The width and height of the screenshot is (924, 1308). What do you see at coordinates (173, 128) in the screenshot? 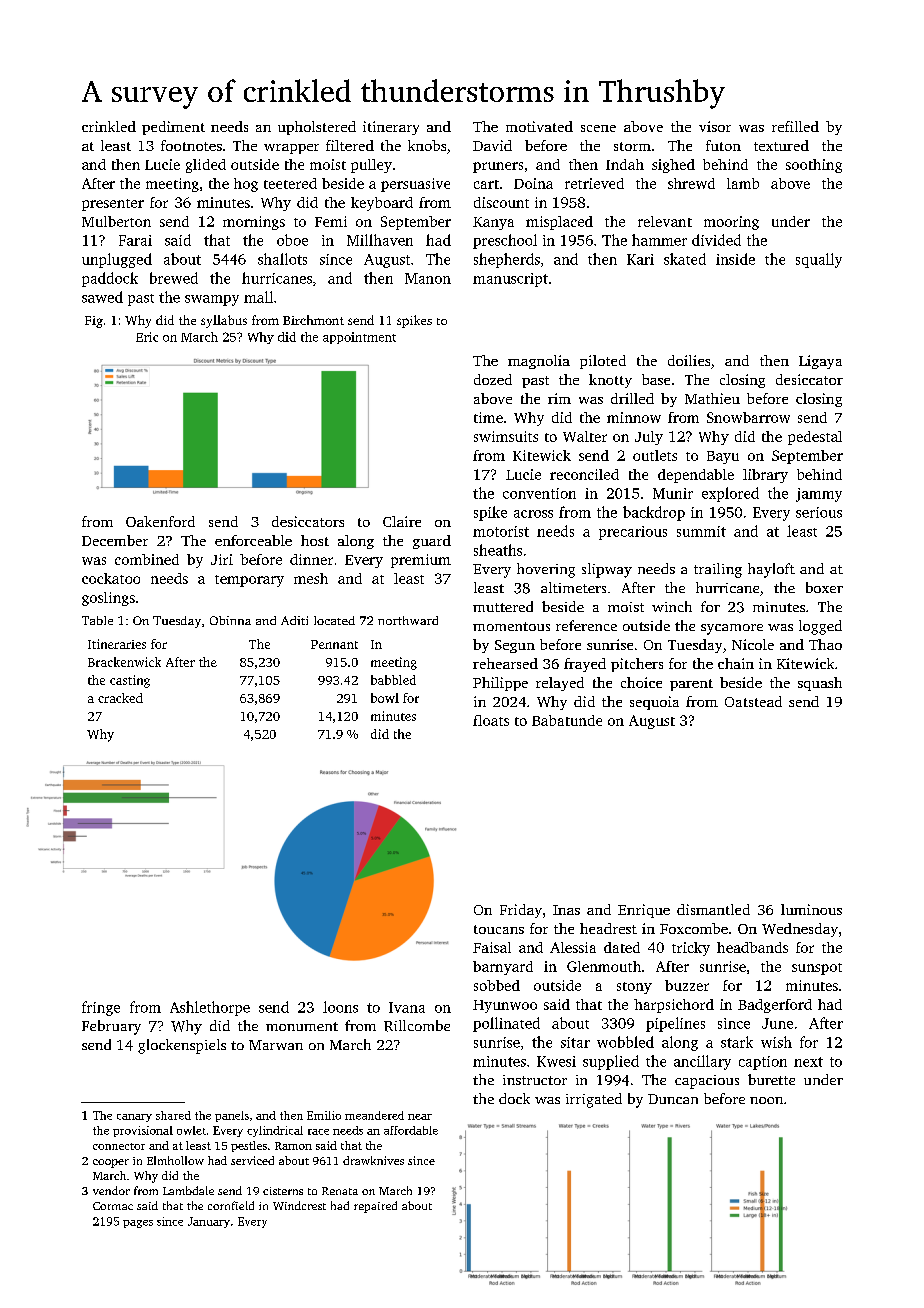
I see `pediment` at bounding box center [173, 128].
